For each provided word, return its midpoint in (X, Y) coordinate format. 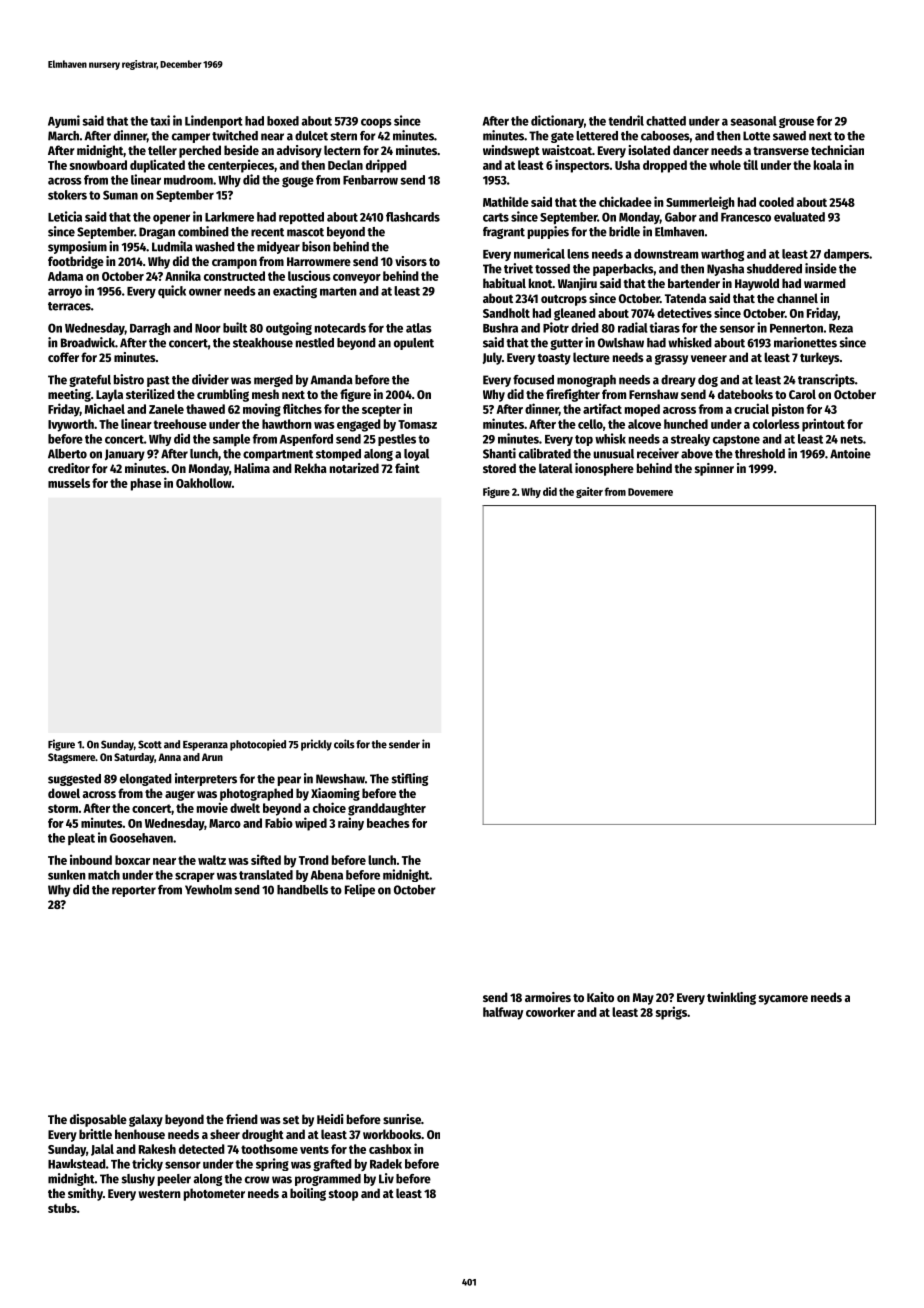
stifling (409, 779)
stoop (343, 1195)
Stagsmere (71, 758)
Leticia (65, 216)
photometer (214, 1194)
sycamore (783, 1000)
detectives (684, 312)
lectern (342, 150)
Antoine (850, 453)
